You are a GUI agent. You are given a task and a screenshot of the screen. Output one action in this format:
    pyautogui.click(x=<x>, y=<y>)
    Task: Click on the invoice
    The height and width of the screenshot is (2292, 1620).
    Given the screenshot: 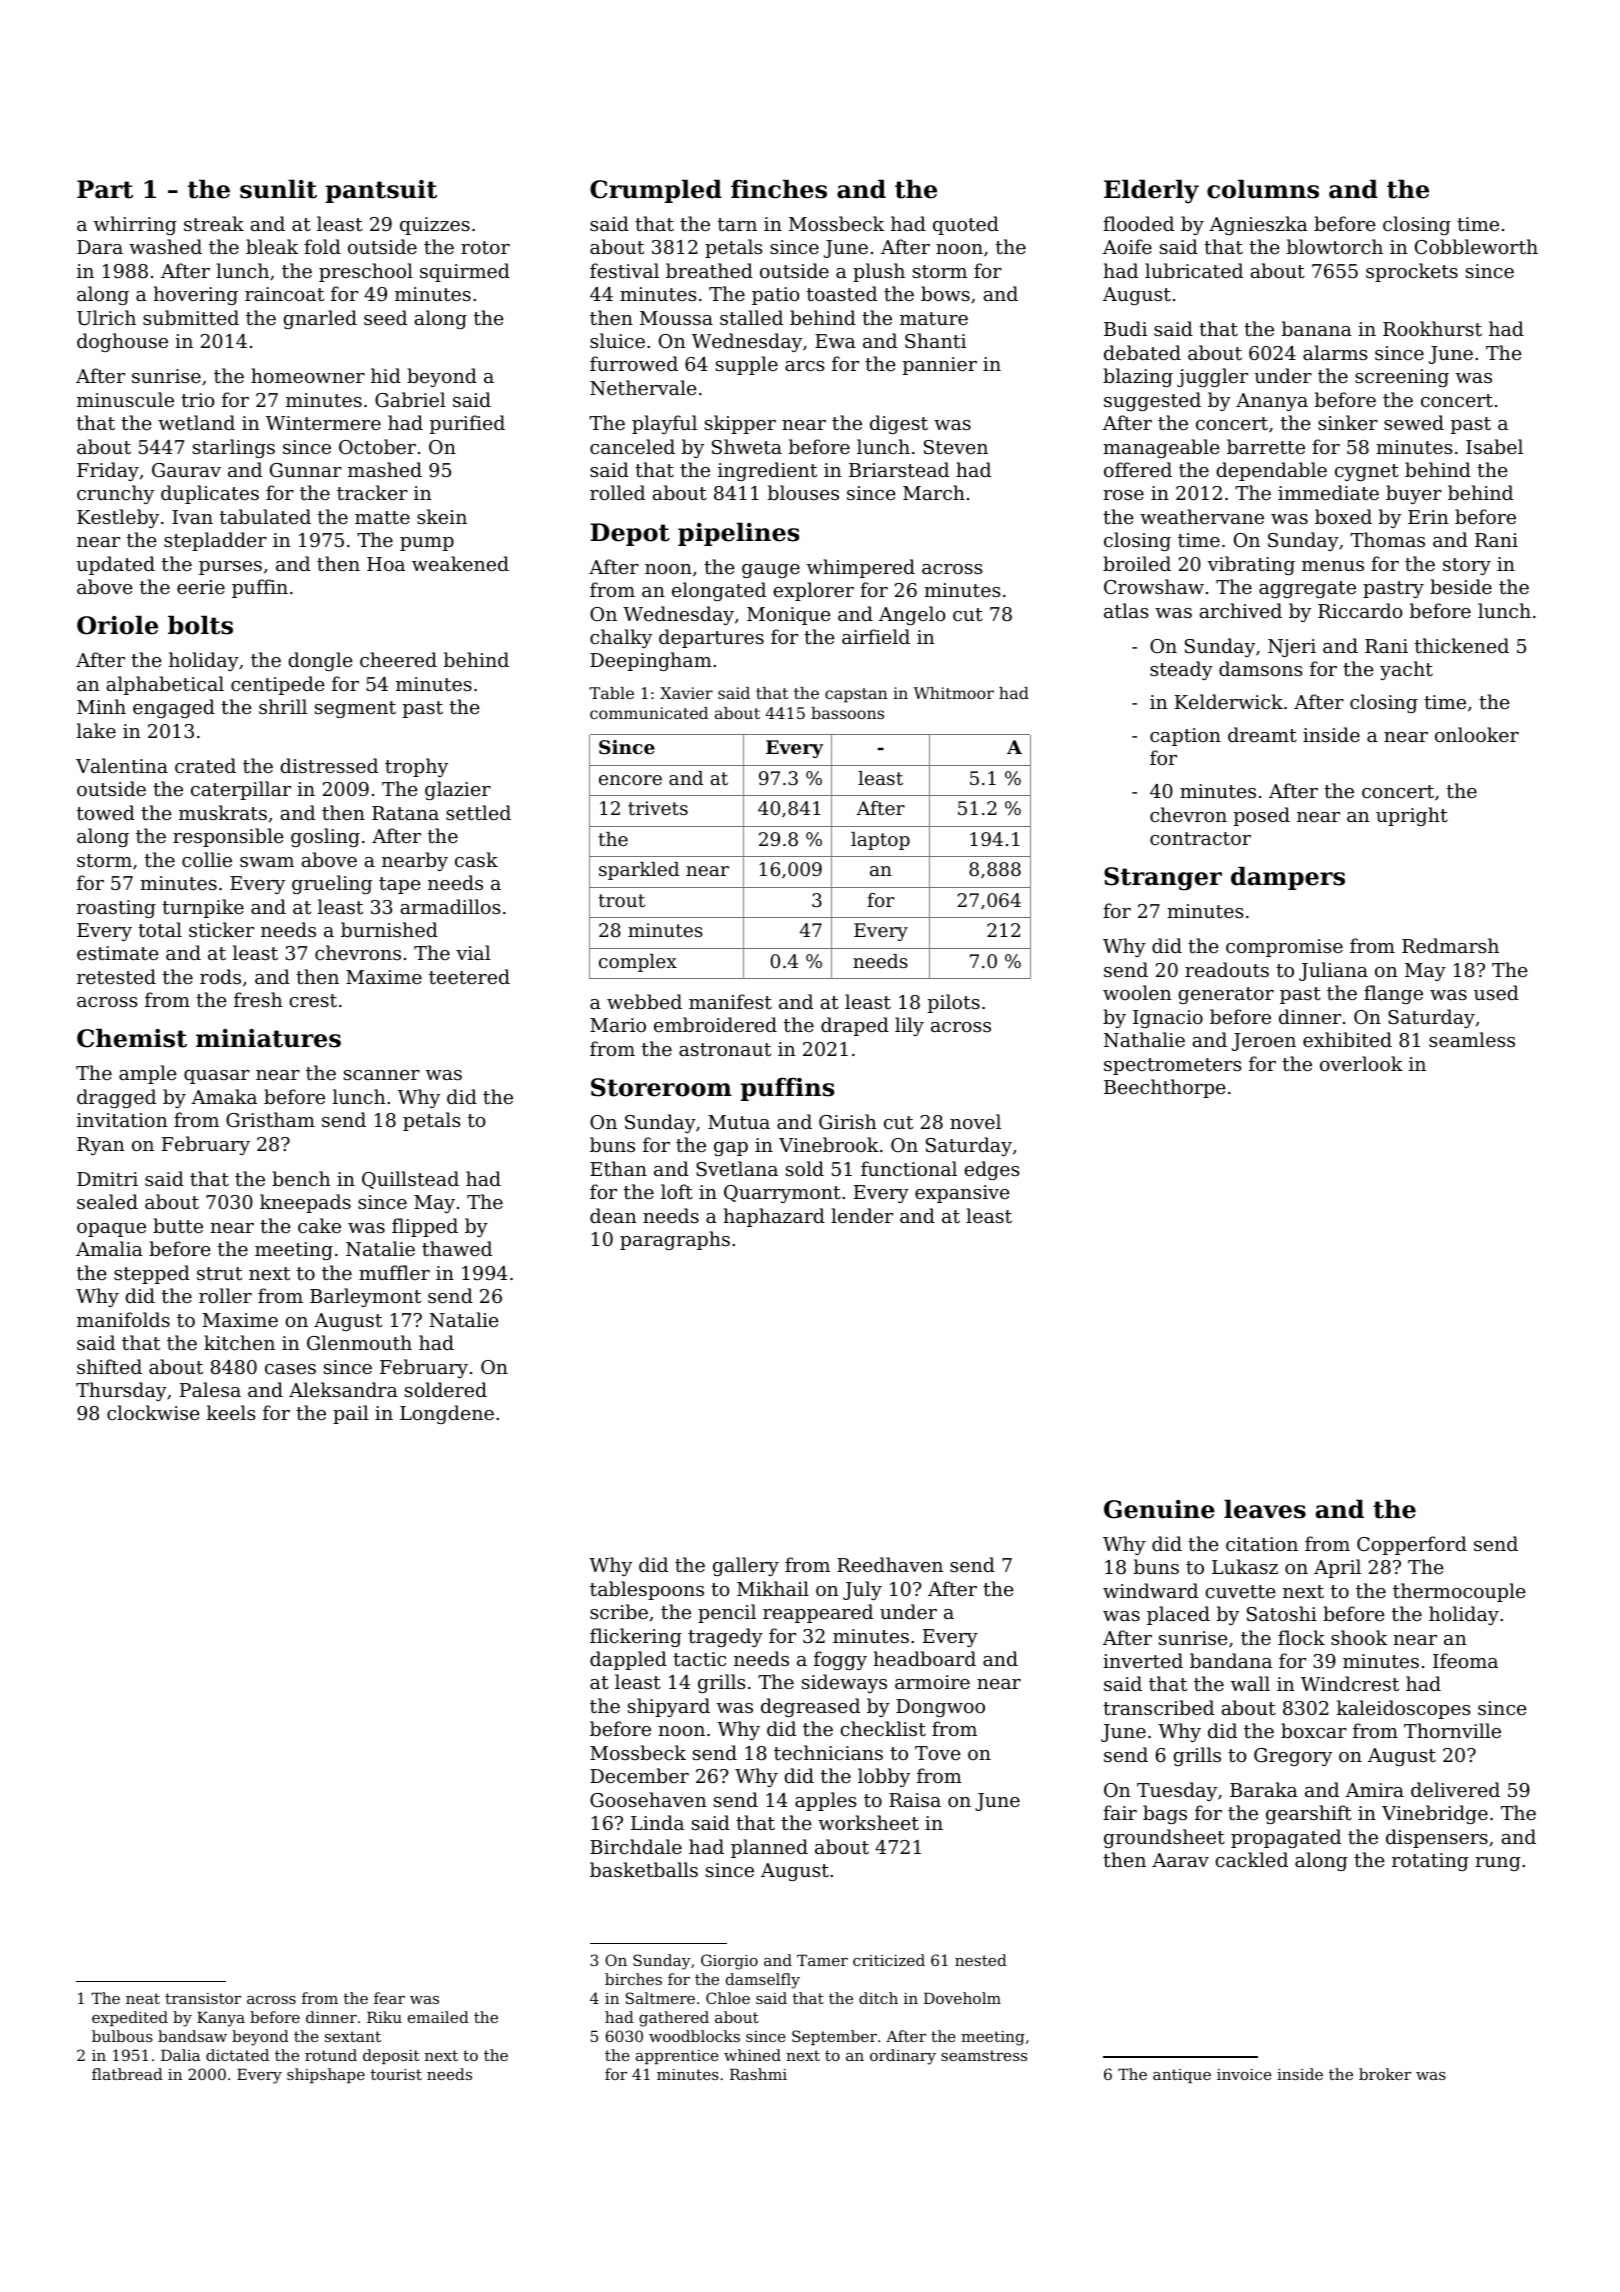 What is the action you would take?
    pyautogui.click(x=1244, y=2074)
